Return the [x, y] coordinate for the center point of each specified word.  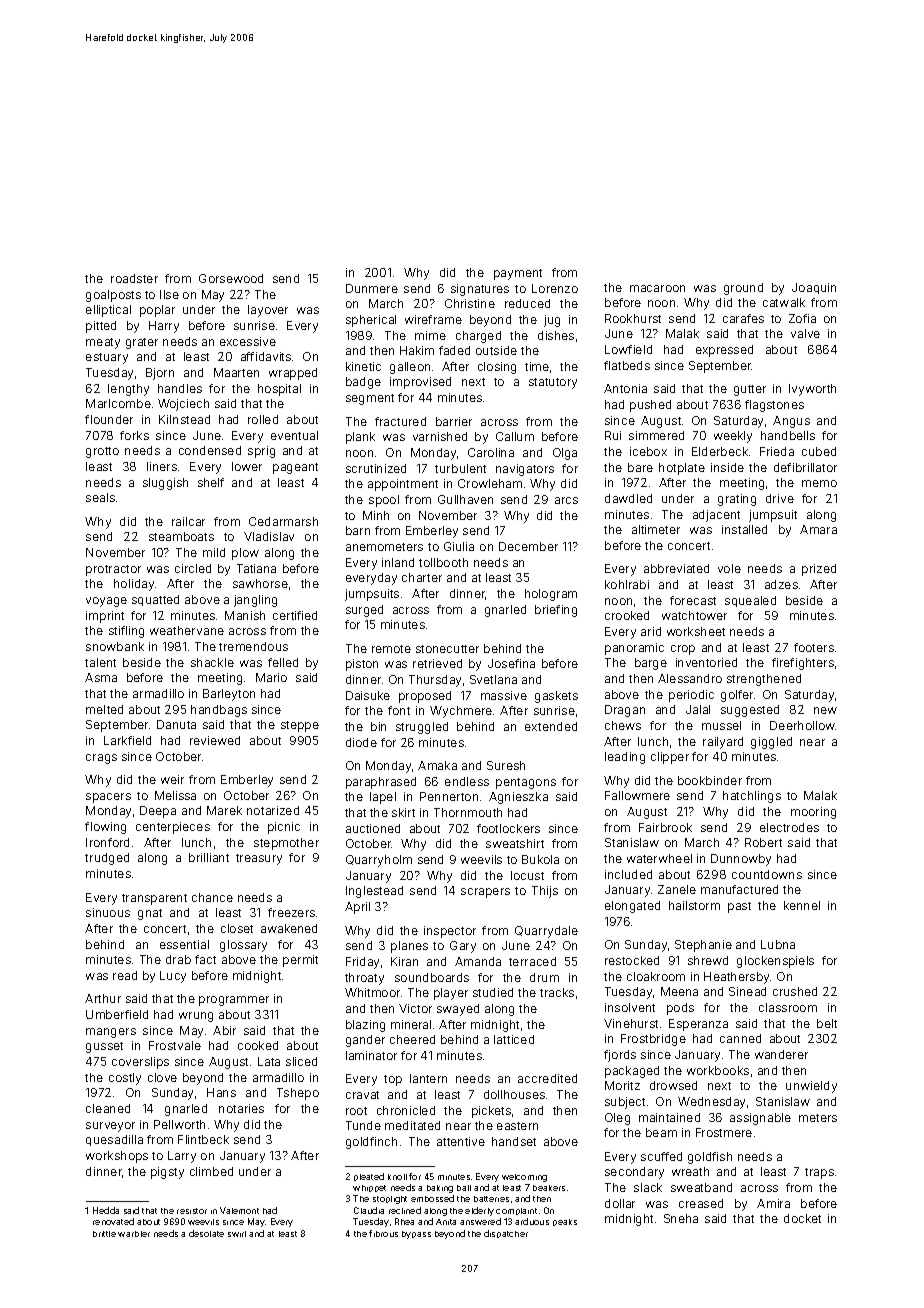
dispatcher [506, 1234]
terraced [532, 961]
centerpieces [173, 828]
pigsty [167, 1173]
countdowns [767, 874]
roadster [134, 278]
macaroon [657, 288]
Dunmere [372, 288]
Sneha [681, 1218]
